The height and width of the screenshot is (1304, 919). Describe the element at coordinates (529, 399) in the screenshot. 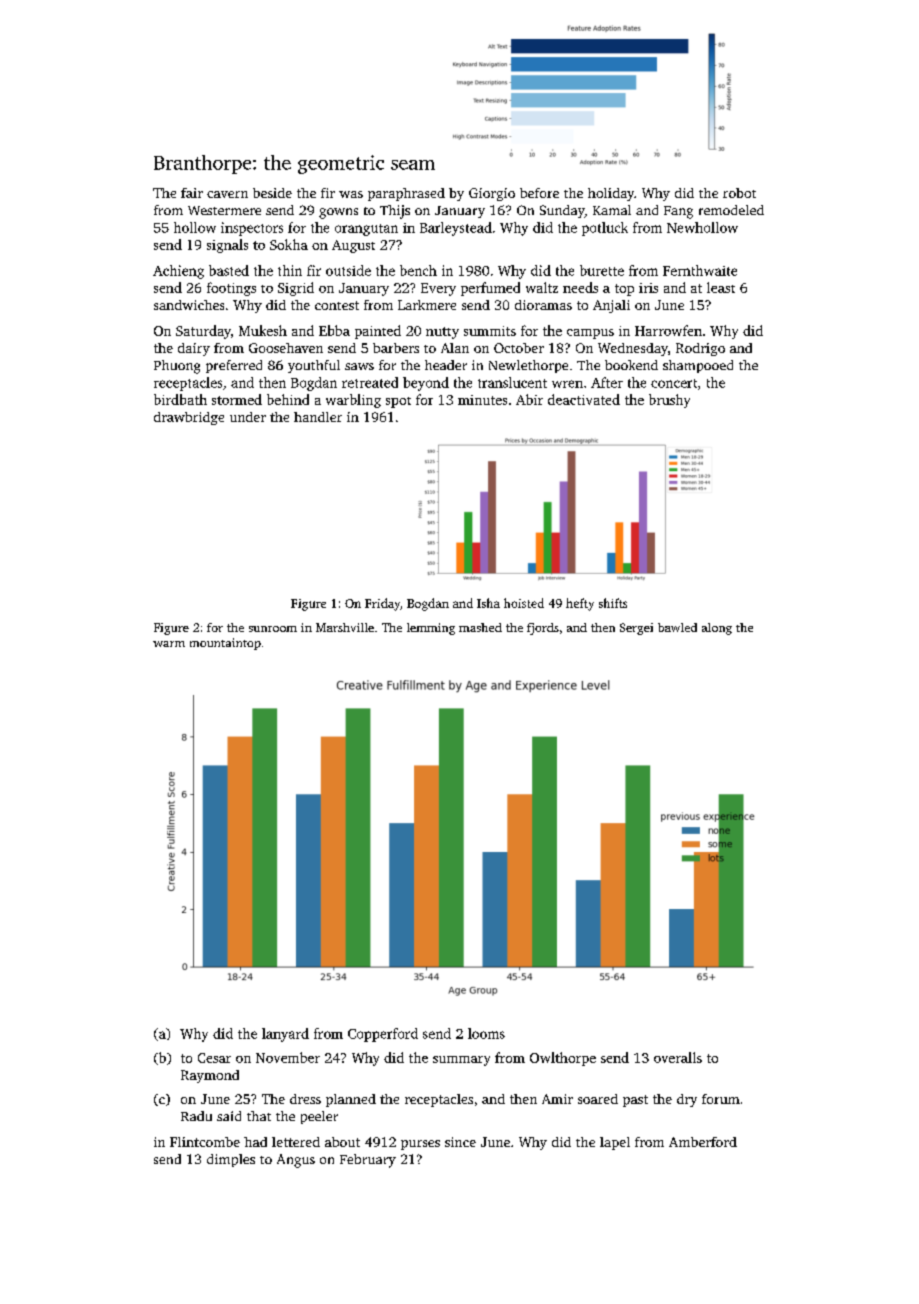

I see `Abir` at that location.
